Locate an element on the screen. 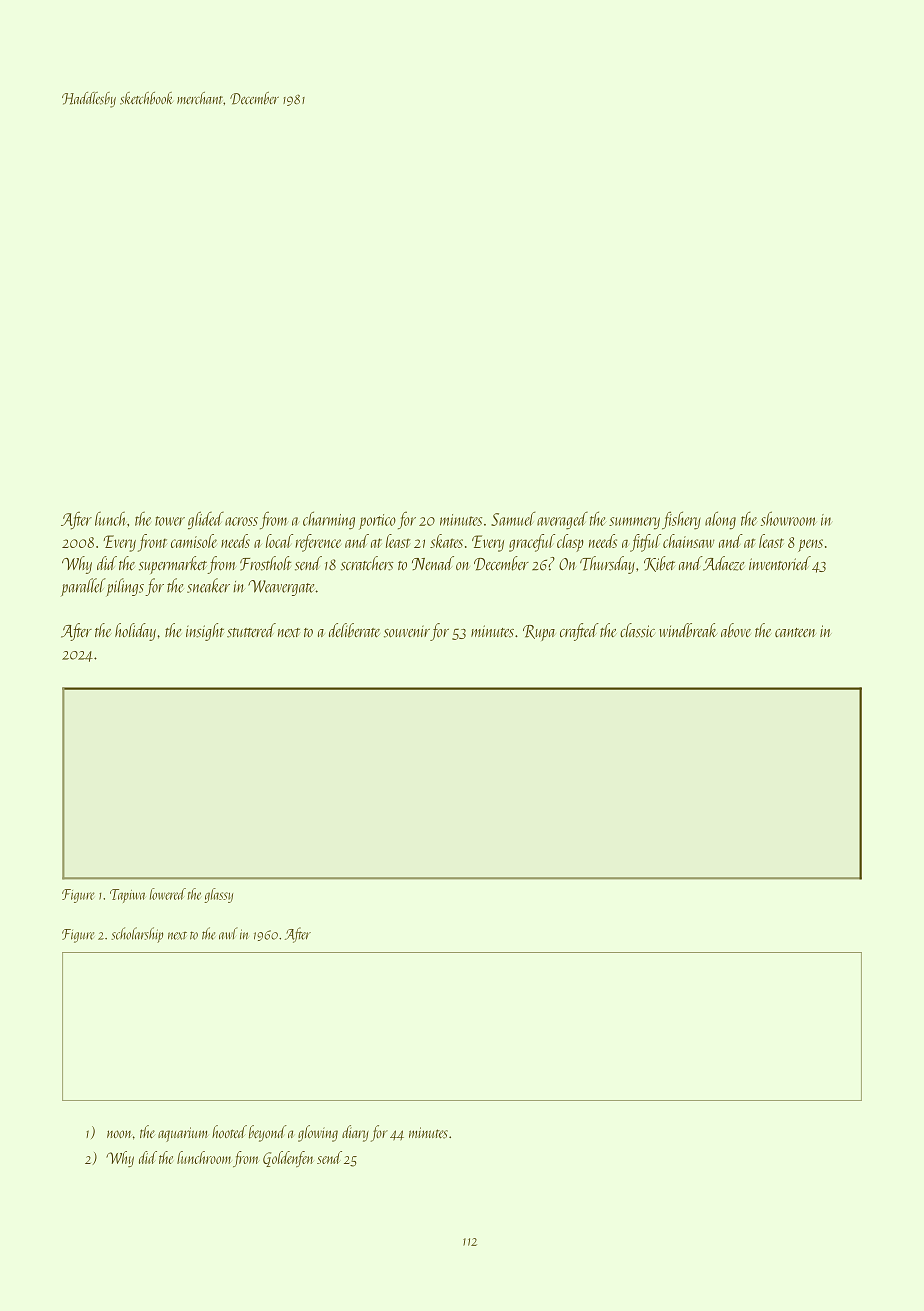  awl is located at coordinates (228, 933).
